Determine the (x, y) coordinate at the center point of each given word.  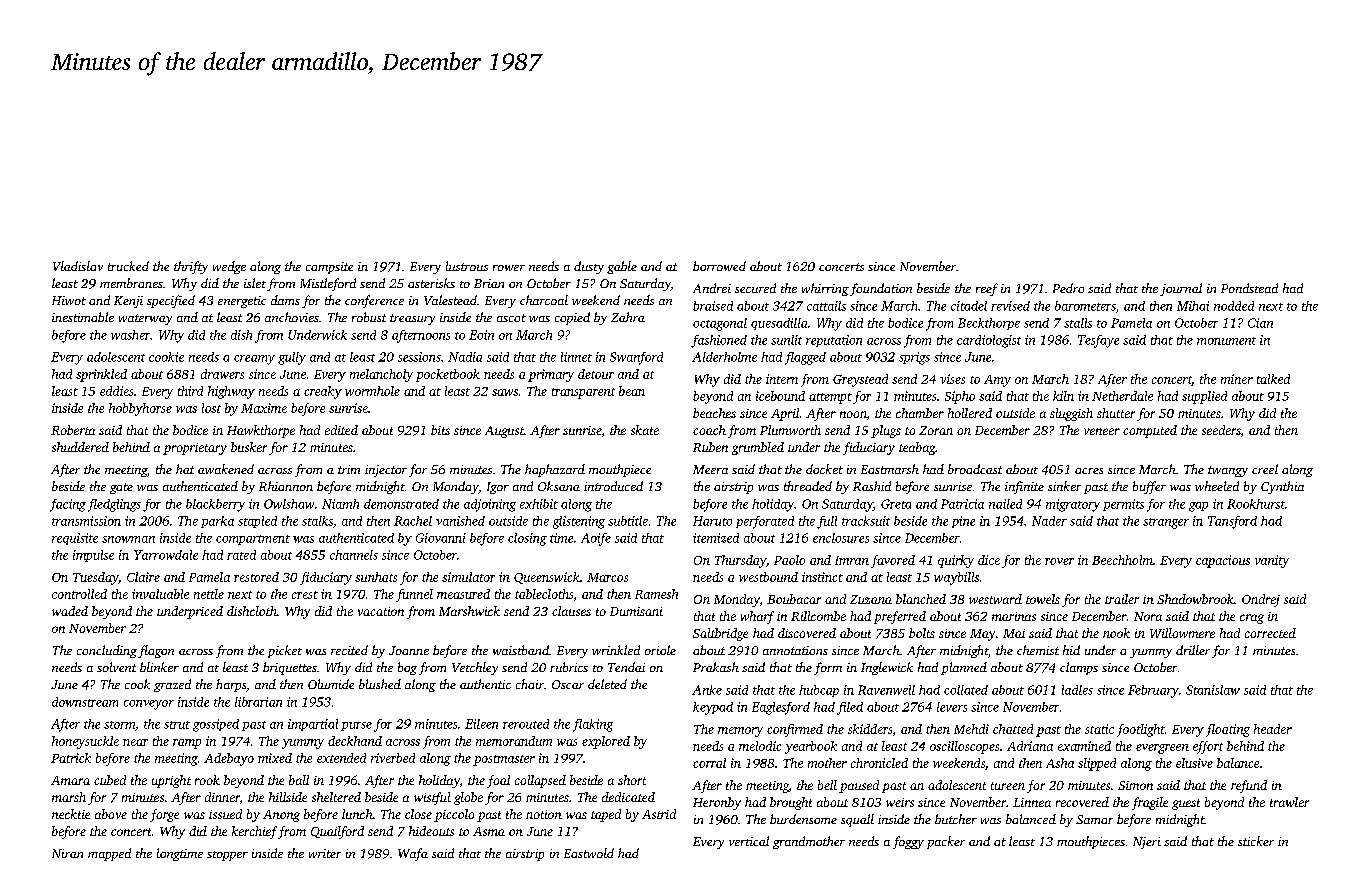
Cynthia (1282, 487)
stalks (317, 521)
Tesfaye (1098, 341)
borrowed (719, 266)
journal (1181, 289)
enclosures (841, 538)
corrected (1270, 633)
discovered (807, 633)
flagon (156, 651)
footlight (1141, 730)
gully (292, 358)
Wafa (413, 854)
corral (709, 763)
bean (632, 391)
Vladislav (78, 266)
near (135, 742)
